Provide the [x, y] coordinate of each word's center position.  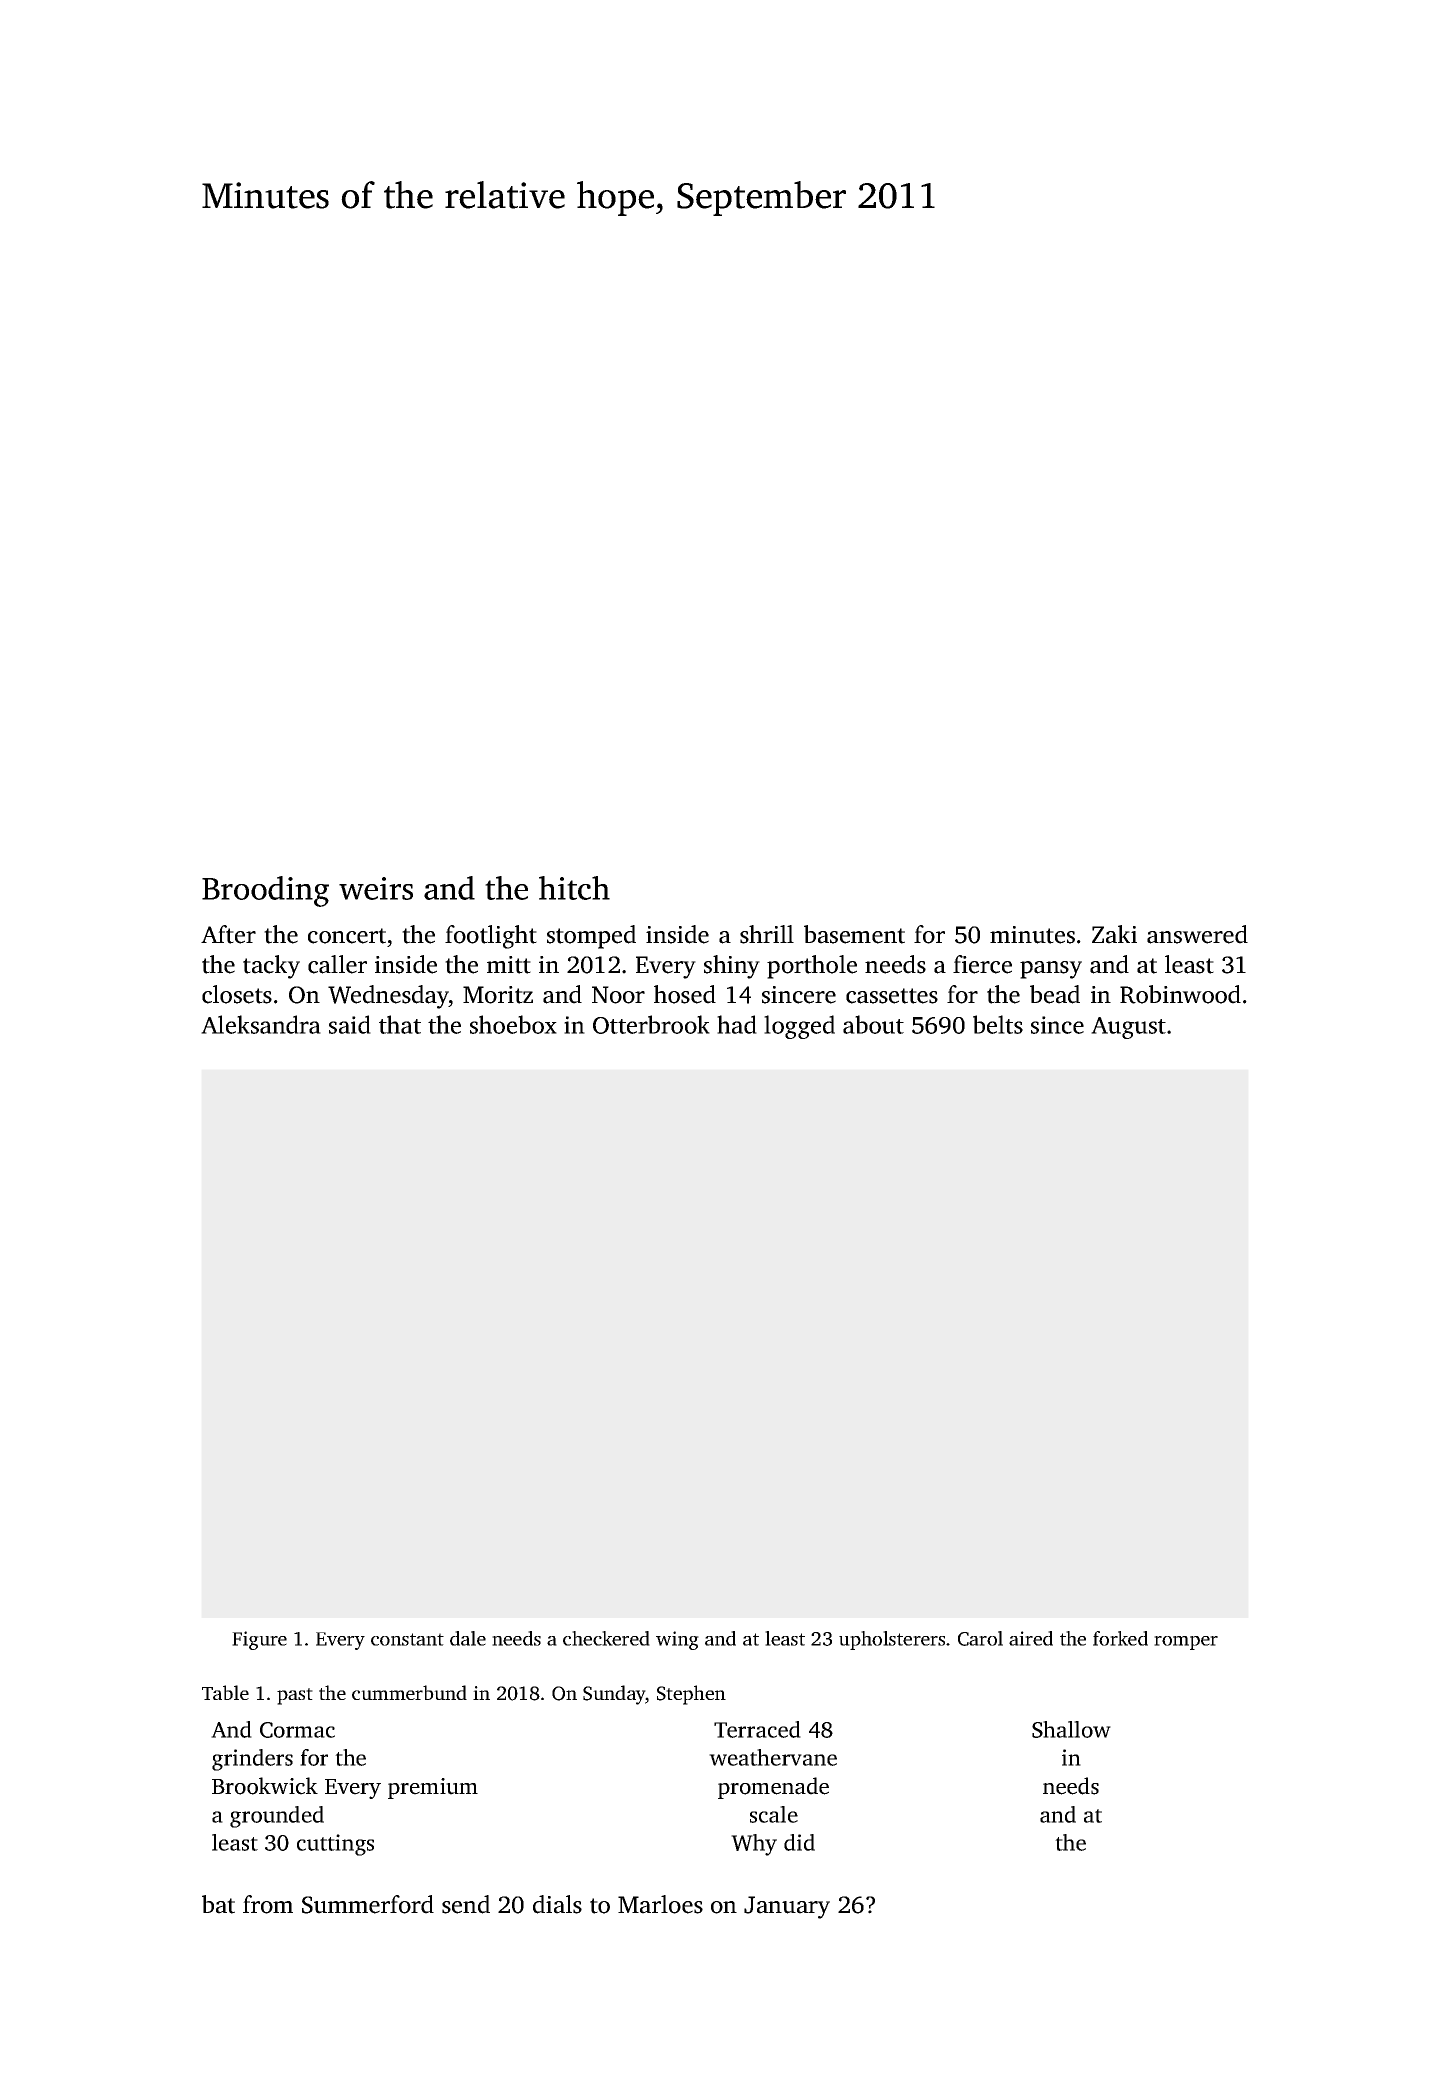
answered [1197, 934]
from [268, 1904]
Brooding [265, 891]
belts [998, 1024]
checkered [606, 1638]
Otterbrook [651, 1024]
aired [1031, 1638]
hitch [574, 888]
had [737, 1024]
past [295, 1696]
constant [407, 1639]
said [350, 1024]
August [1128, 1028]
